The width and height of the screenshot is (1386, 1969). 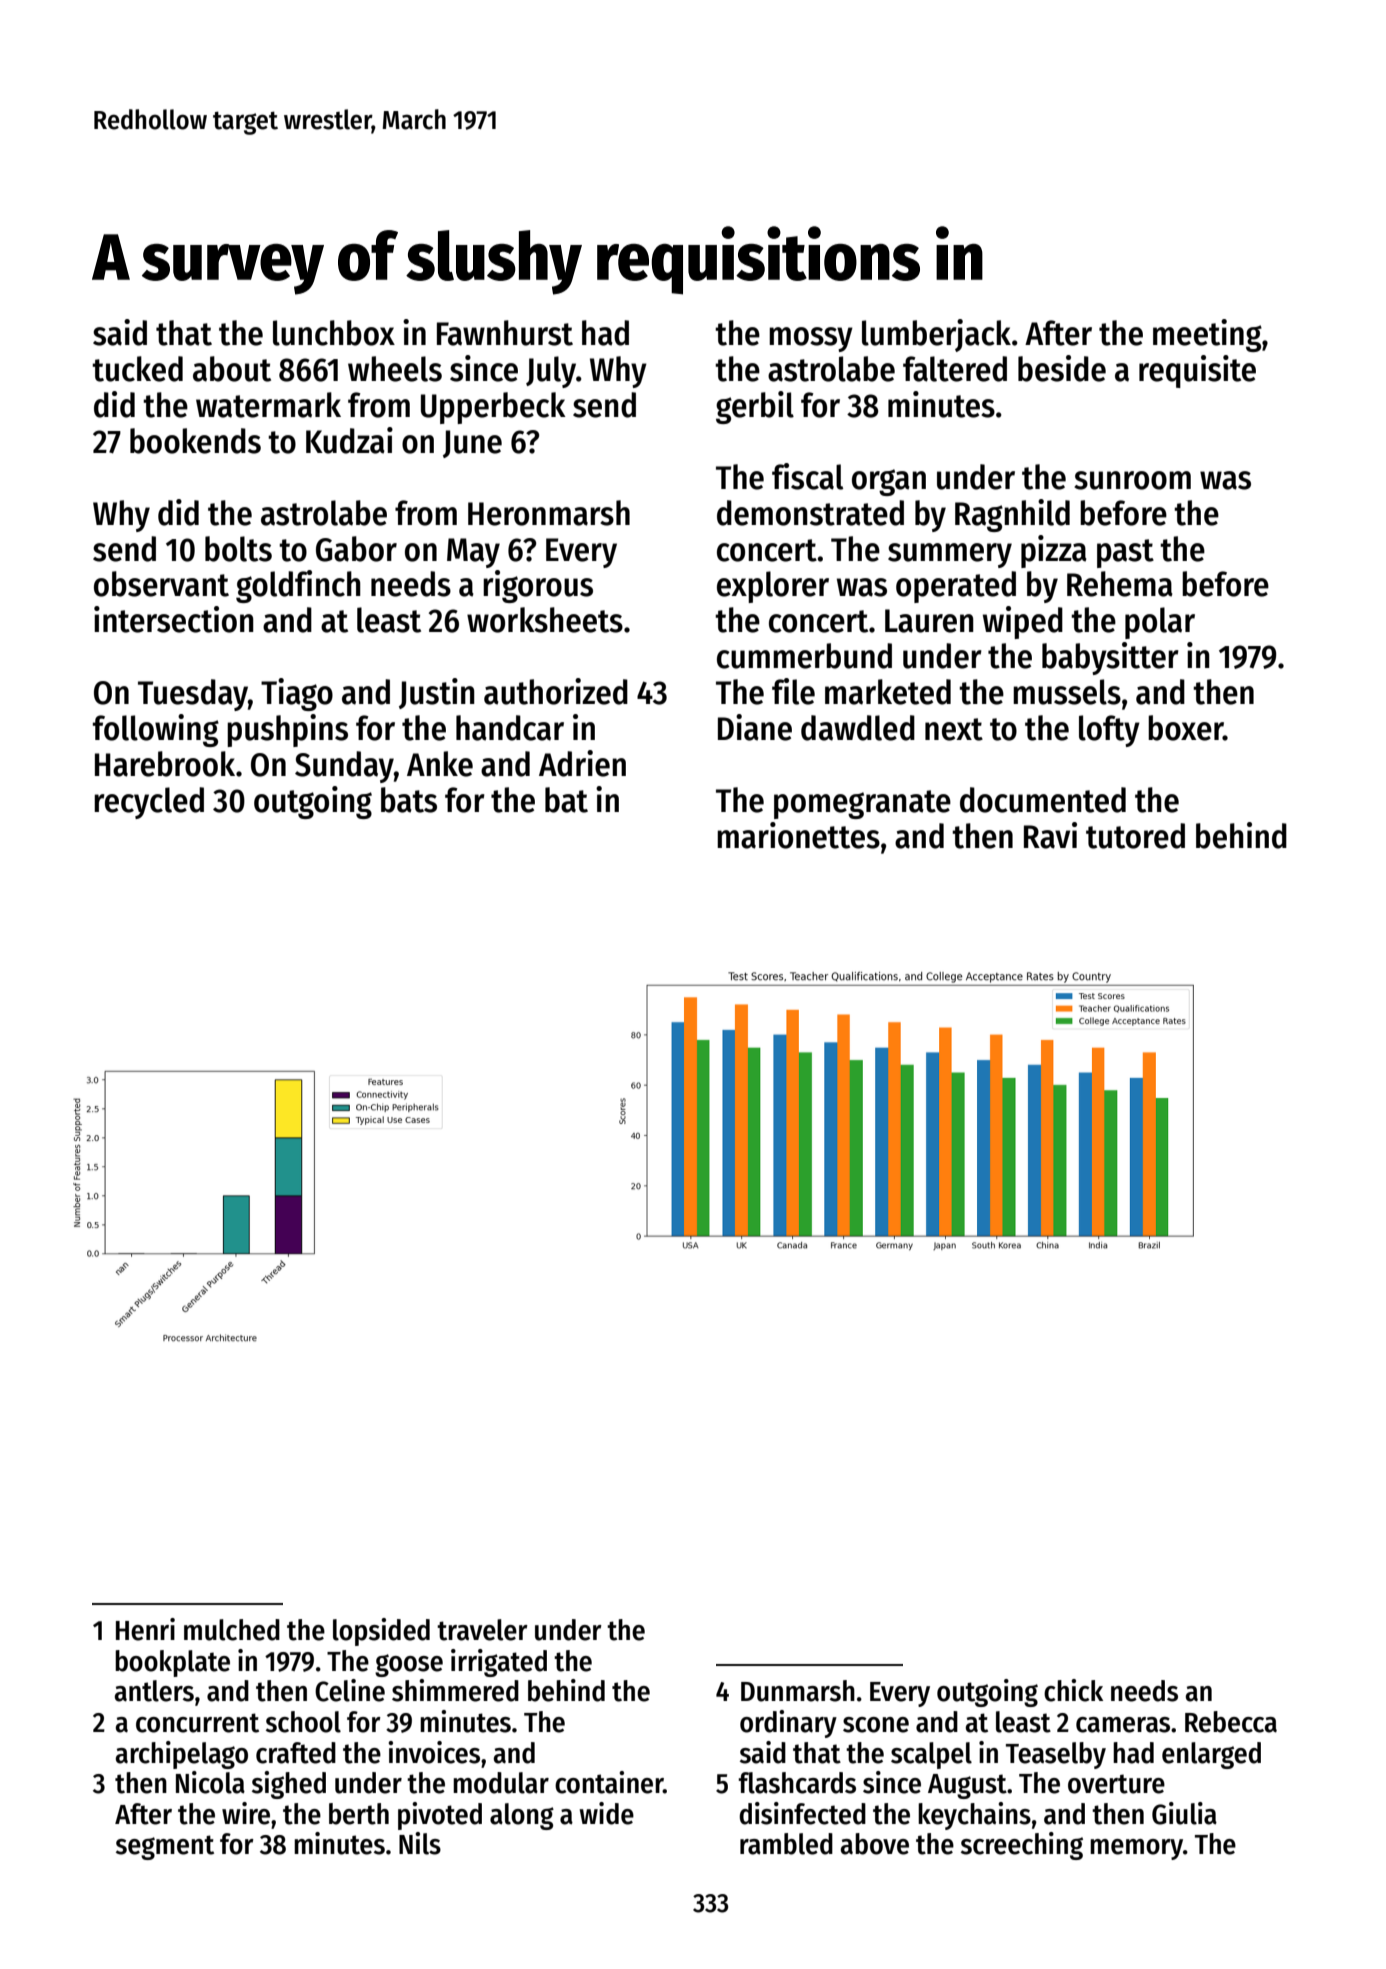 What do you see at coordinates (145, 1629) in the screenshot?
I see `Henri` at bounding box center [145, 1629].
